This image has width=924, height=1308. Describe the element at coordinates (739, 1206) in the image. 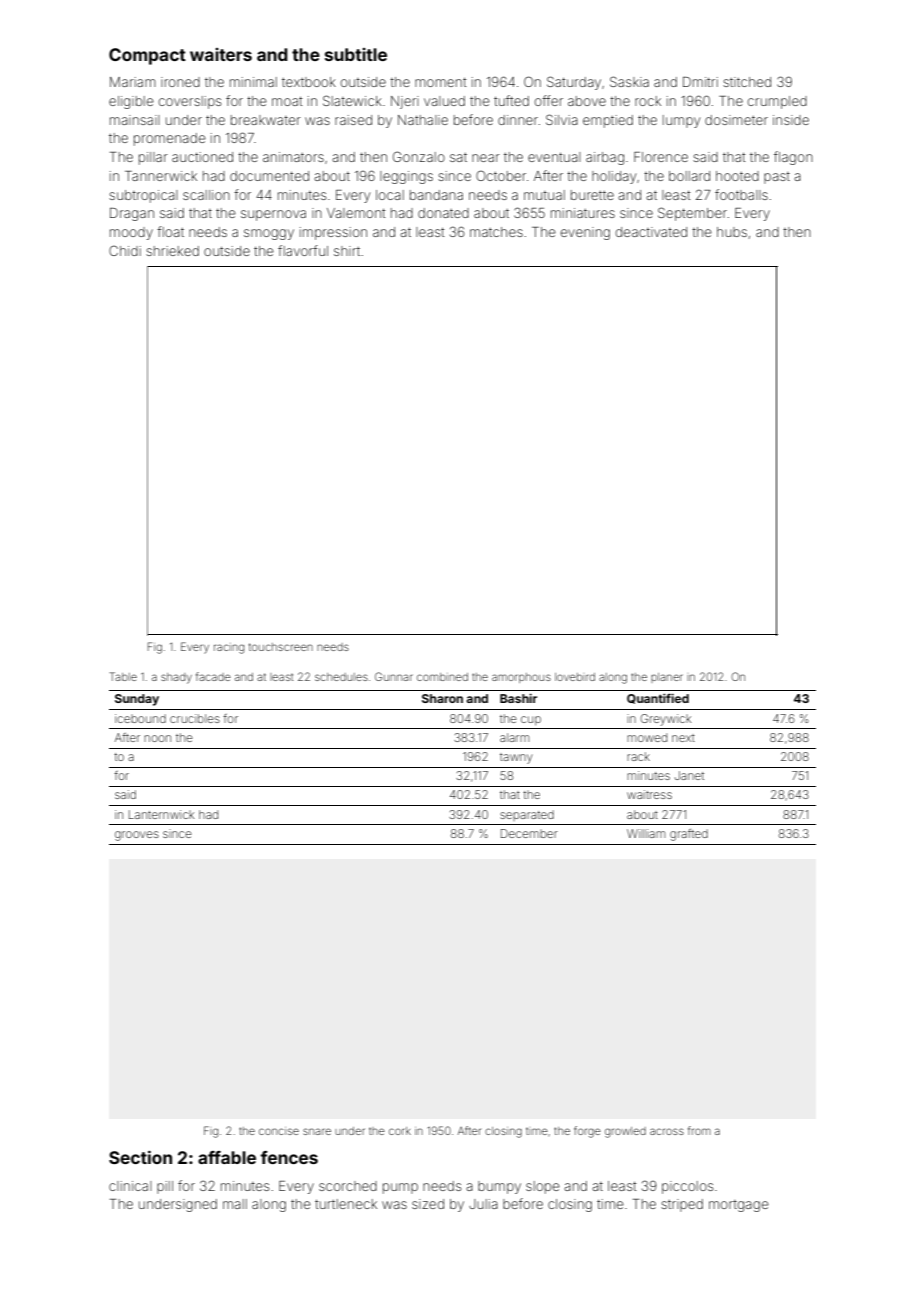

I see `mortgage` at that location.
